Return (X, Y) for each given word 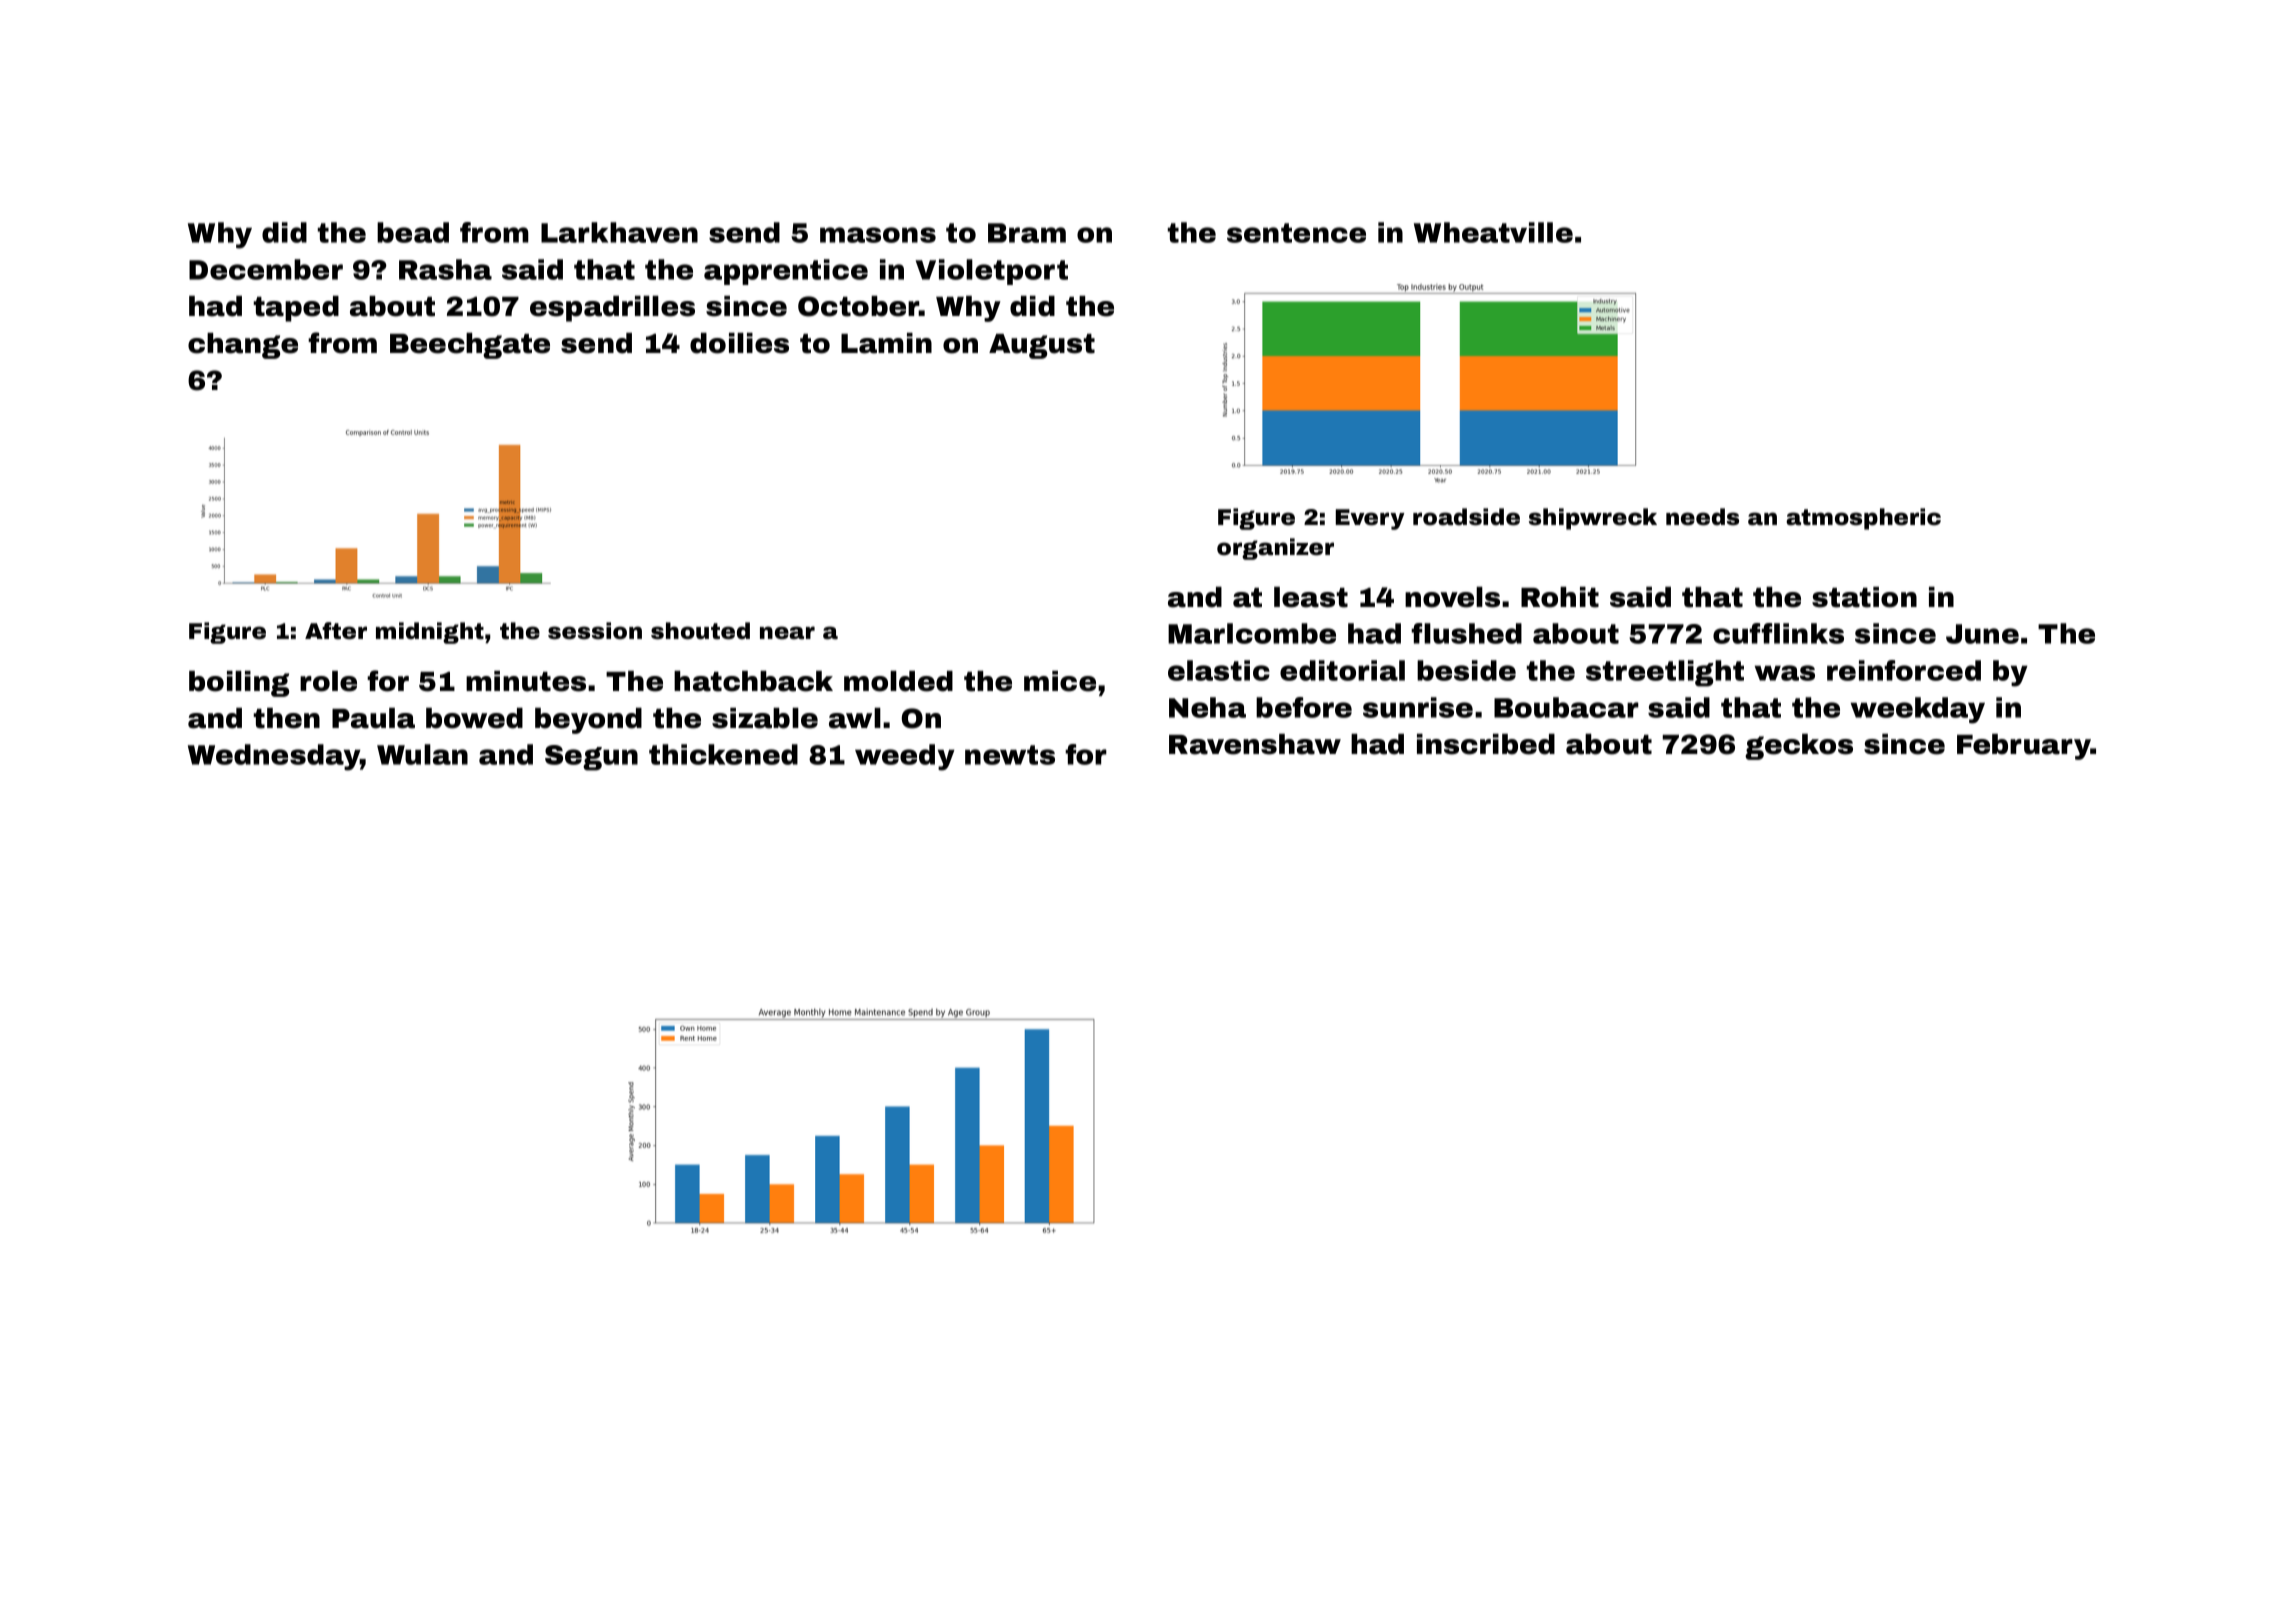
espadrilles (612, 309)
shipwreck (1593, 519)
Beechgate (470, 346)
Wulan (422, 754)
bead (413, 232)
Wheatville (1493, 232)
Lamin (886, 343)
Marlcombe (1252, 633)
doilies (739, 343)
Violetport (991, 272)
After (336, 631)
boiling (239, 684)
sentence (1296, 233)
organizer (1275, 549)
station (1864, 597)
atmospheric (1863, 519)
